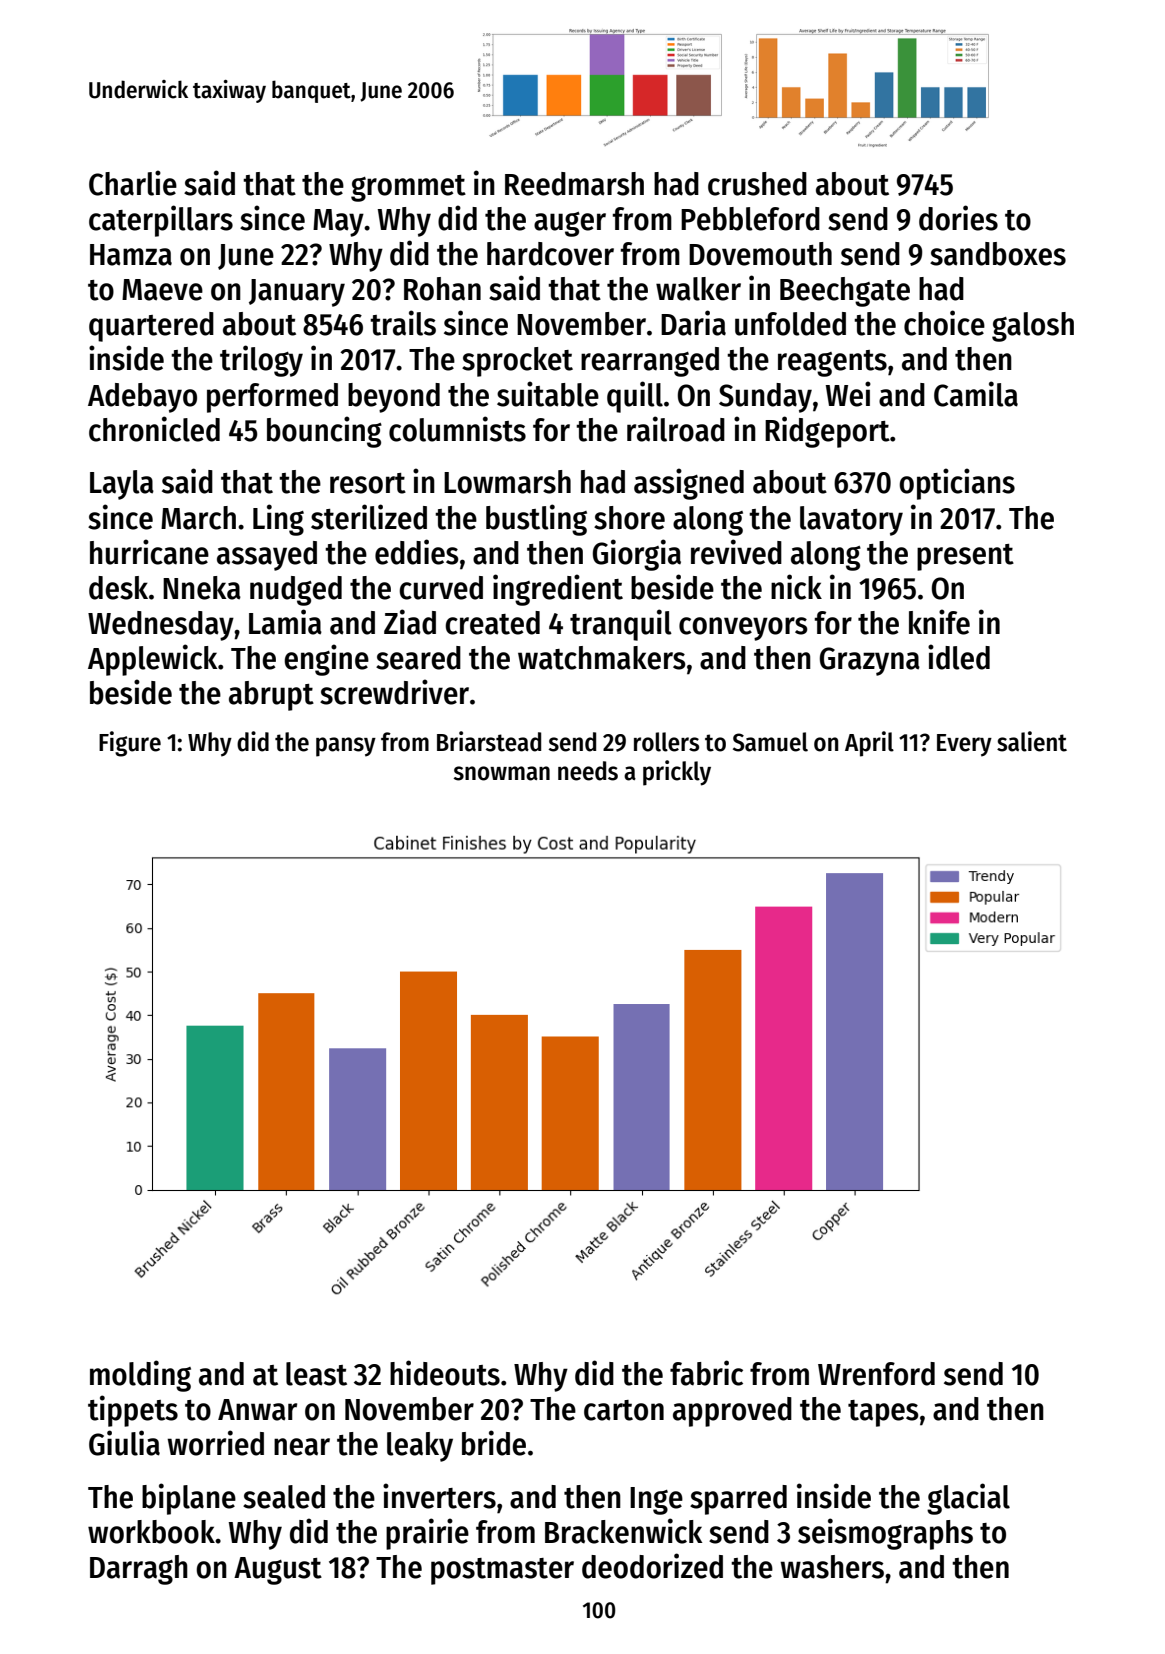 This page has width=1165, height=1654. I want to click on Layla, so click(122, 485).
